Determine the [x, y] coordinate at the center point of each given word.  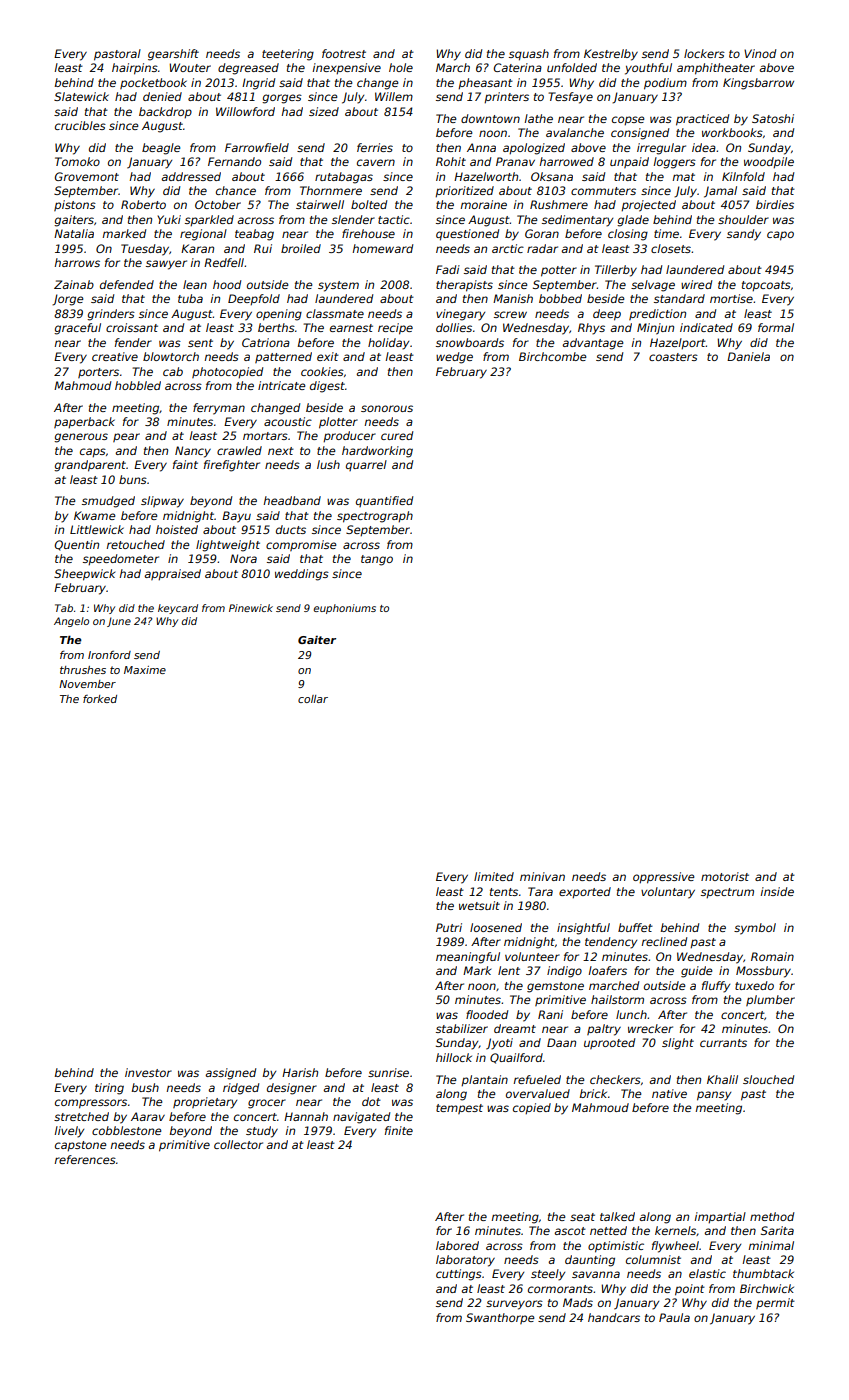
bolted [369, 204]
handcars [614, 1317]
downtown [490, 118]
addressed [191, 176]
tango [377, 560]
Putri [449, 927]
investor [148, 1072]
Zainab [74, 284]
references [85, 1159]
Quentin [76, 545]
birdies [775, 204]
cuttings [459, 1275]
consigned [640, 134]
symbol [755, 929]
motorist [725, 876]
